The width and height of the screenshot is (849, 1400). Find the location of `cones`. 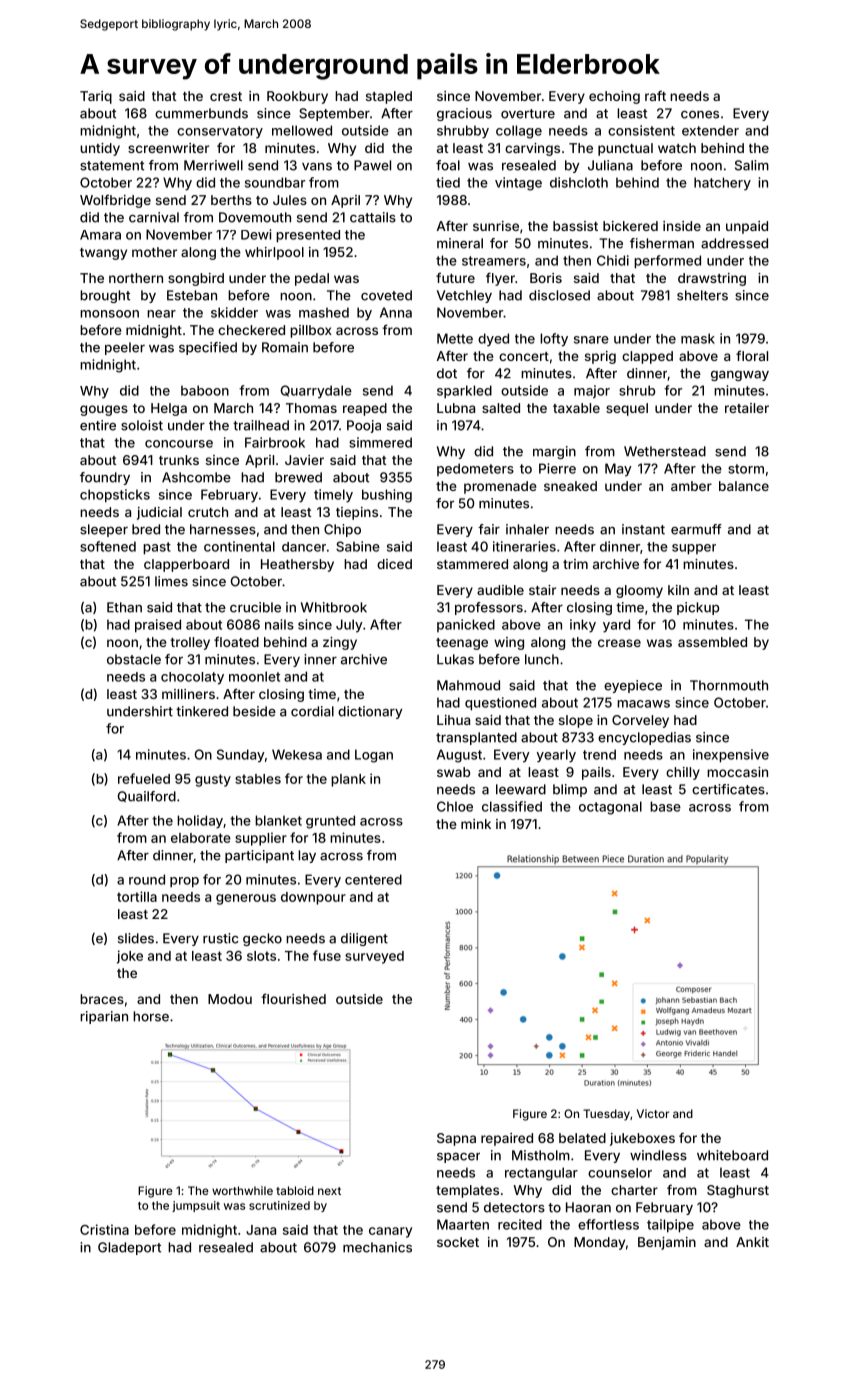

cones is located at coordinates (700, 115).
